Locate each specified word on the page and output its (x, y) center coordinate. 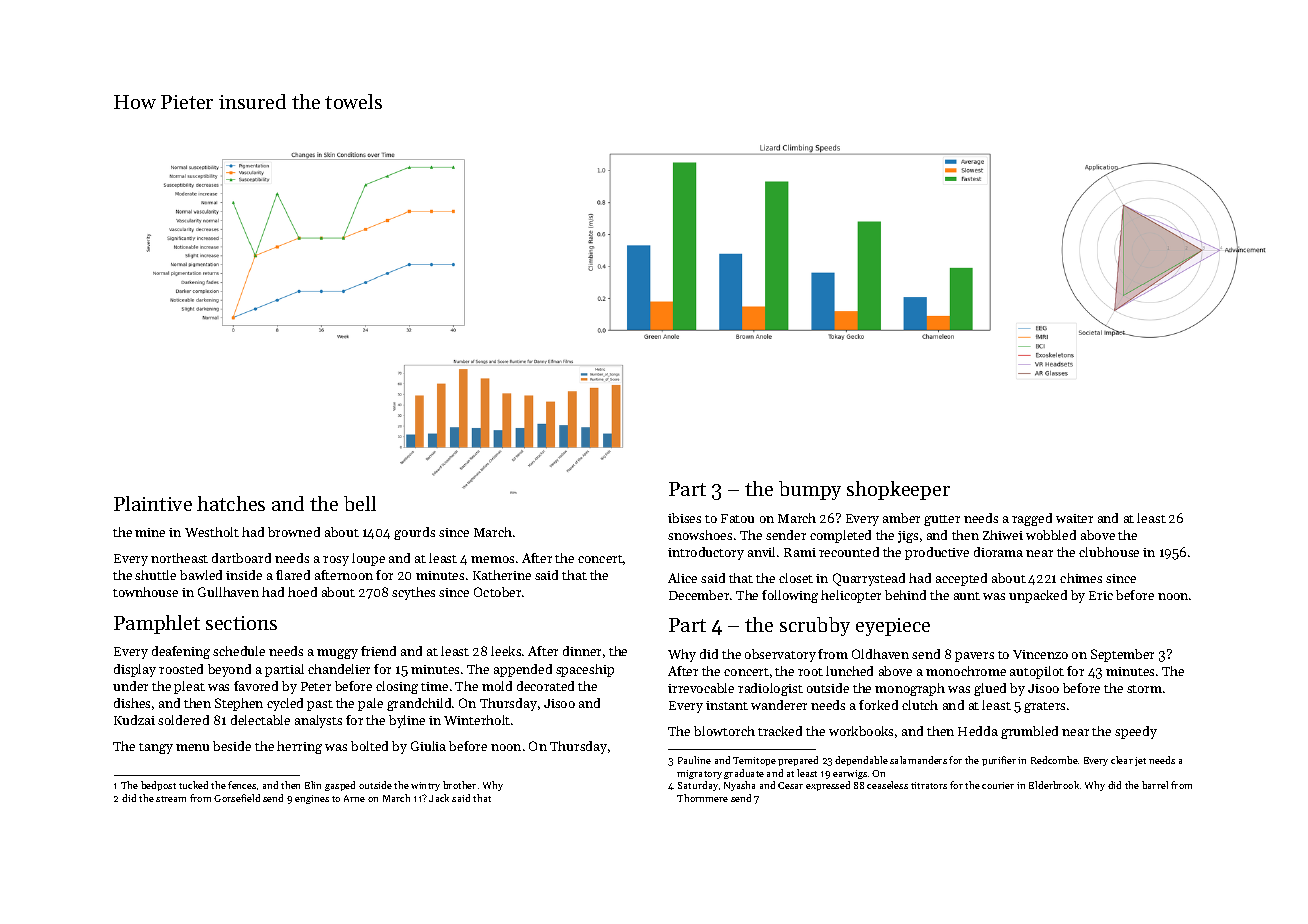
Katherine (502, 575)
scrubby (815, 626)
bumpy (810, 490)
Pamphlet (157, 624)
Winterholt (477, 720)
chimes (1081, 578)
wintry (425, 786)
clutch (920, 705)
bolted (369, 746)
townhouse (145, 592)
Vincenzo (1040, 654)
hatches (231, 503)
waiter (1074, 518)
